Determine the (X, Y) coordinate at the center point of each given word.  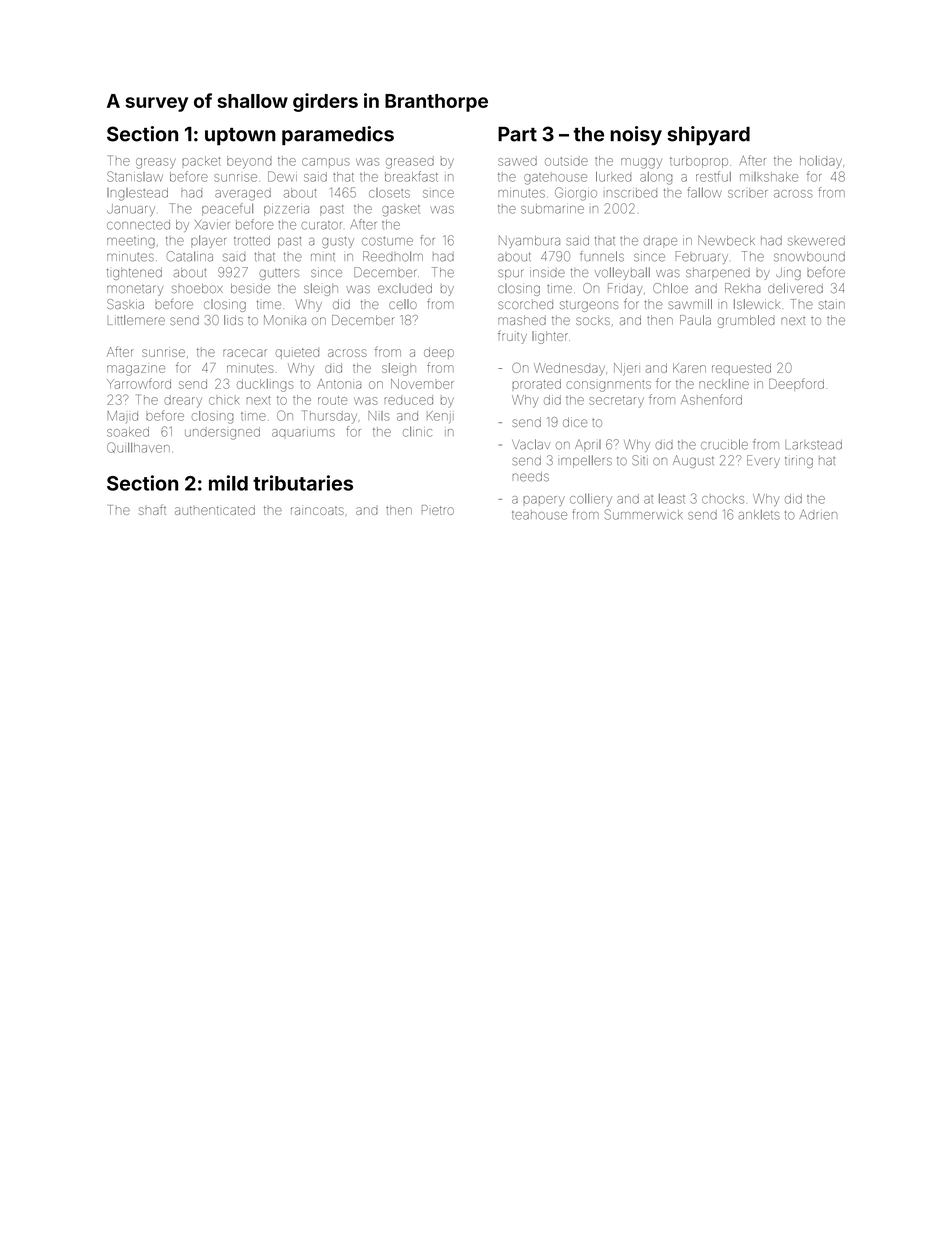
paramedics (338, 135)
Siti (640, 460)
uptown (240, 136)
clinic (417, 432)
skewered (816, 241)
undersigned (222, 433)
